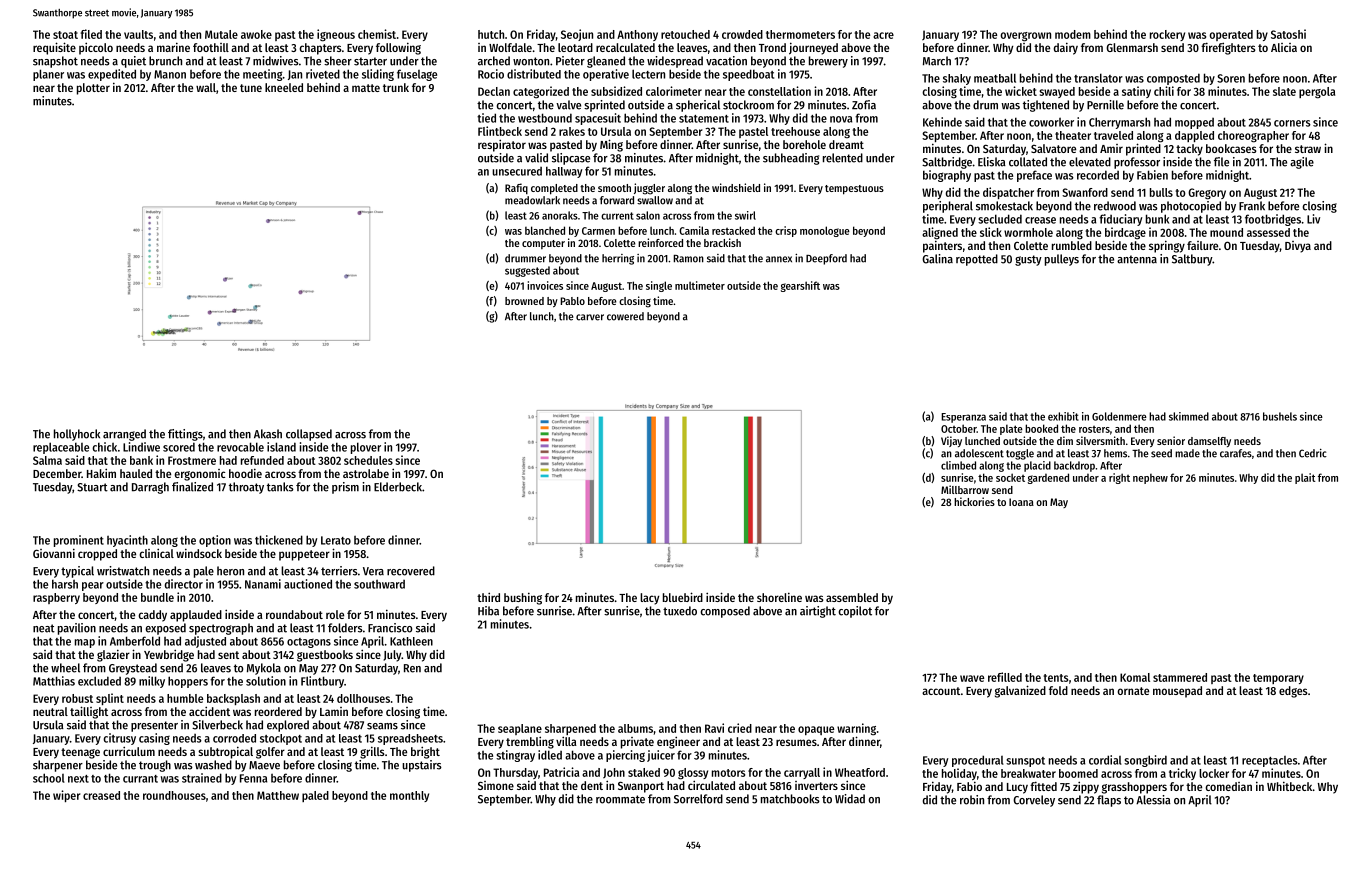  I want to click on crowded, so click(742, 34).
